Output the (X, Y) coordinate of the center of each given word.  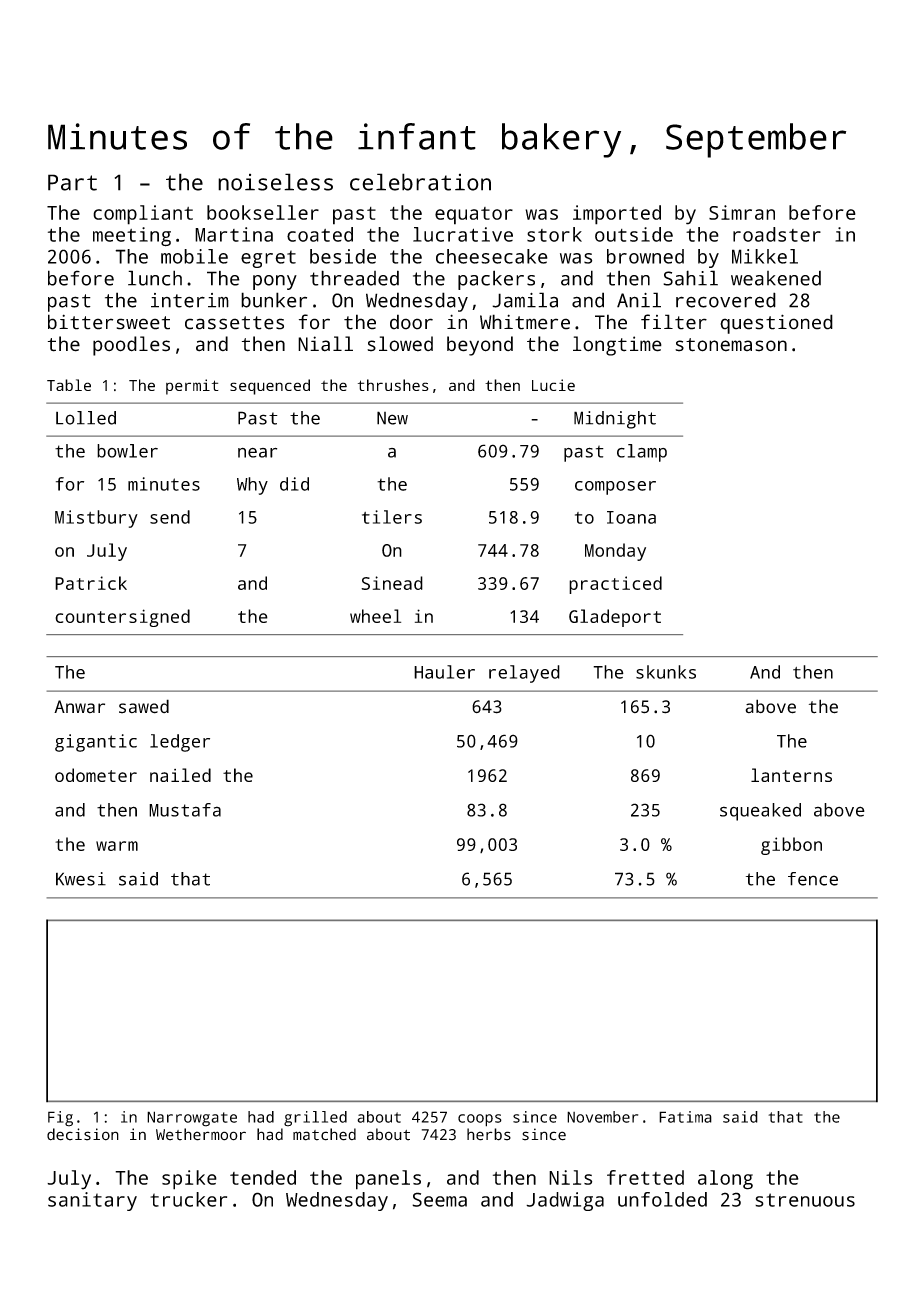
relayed (524, 674)
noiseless (275, 182)
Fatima (685, 1117)
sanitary (92, 1201)
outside (634, 234)
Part (72, 182)
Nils (570, 1177)
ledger (180, 743)
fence (813, 879)
